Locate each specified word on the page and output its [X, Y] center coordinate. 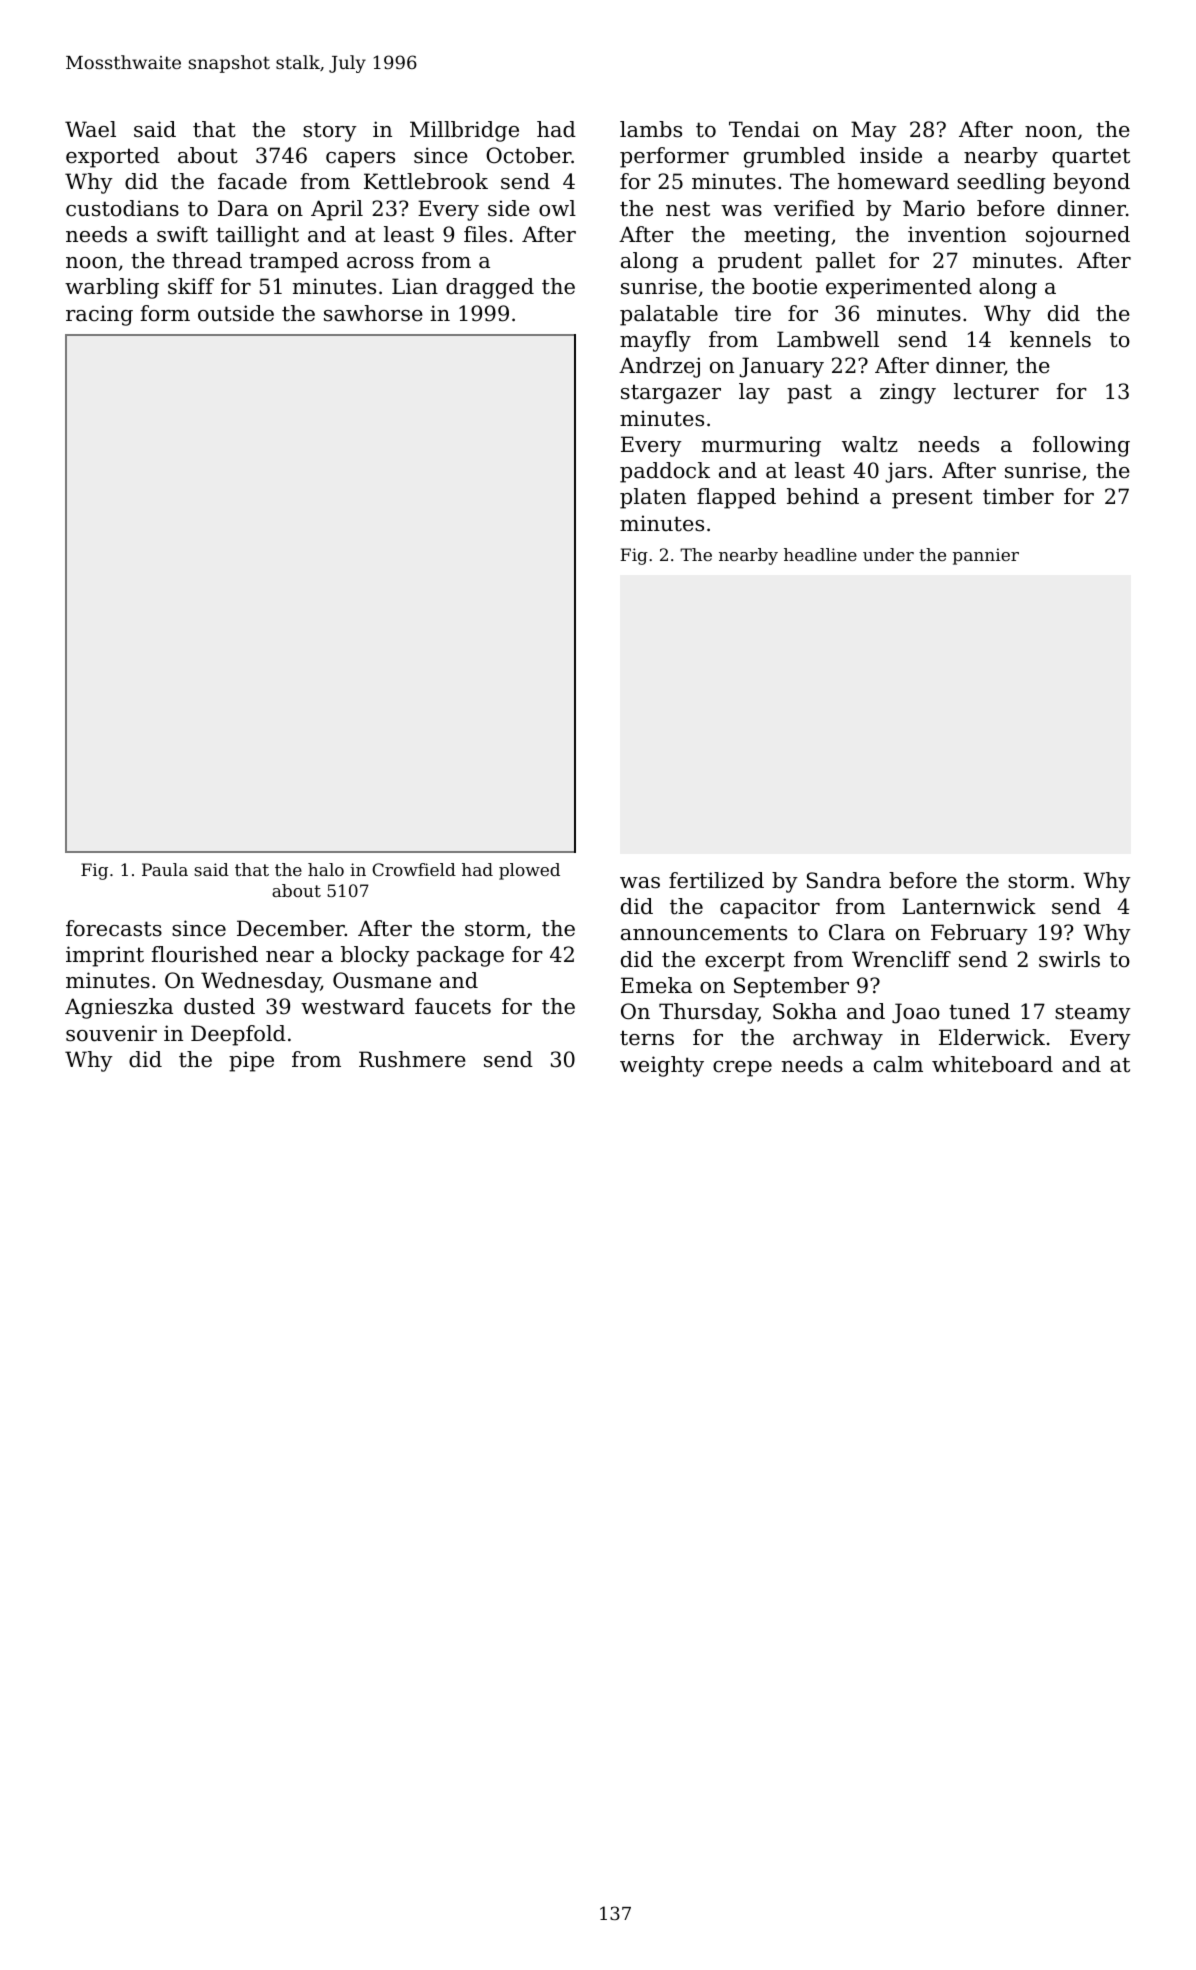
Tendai [764, 129]
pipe [251, 1061]
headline [820, 554]
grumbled [794, 157]
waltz [870, 444]
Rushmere [412, 1059]
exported [113, 157]
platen [653, 498]
